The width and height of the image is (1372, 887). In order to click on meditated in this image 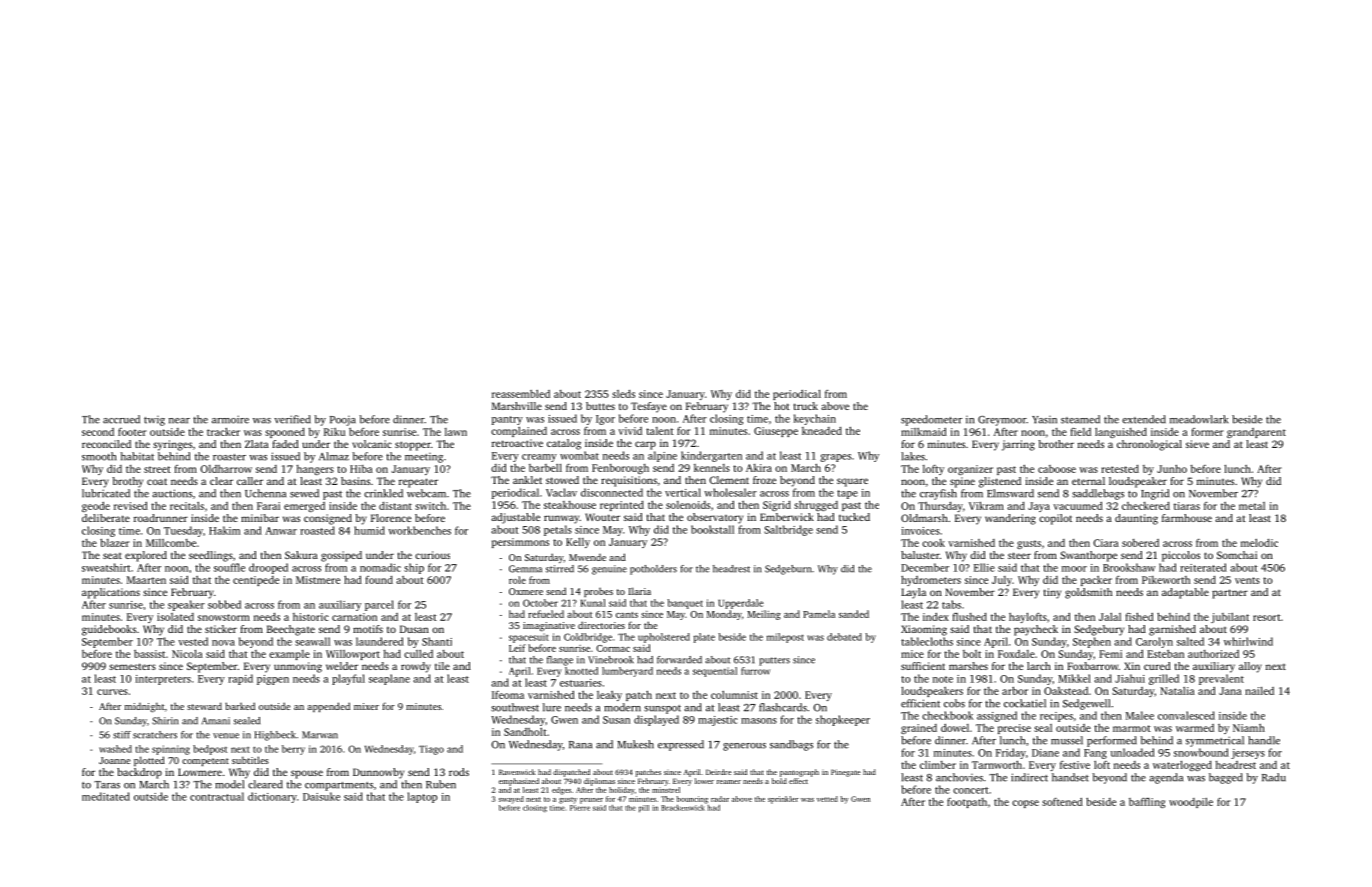, I will do `click(106, 796)`.
